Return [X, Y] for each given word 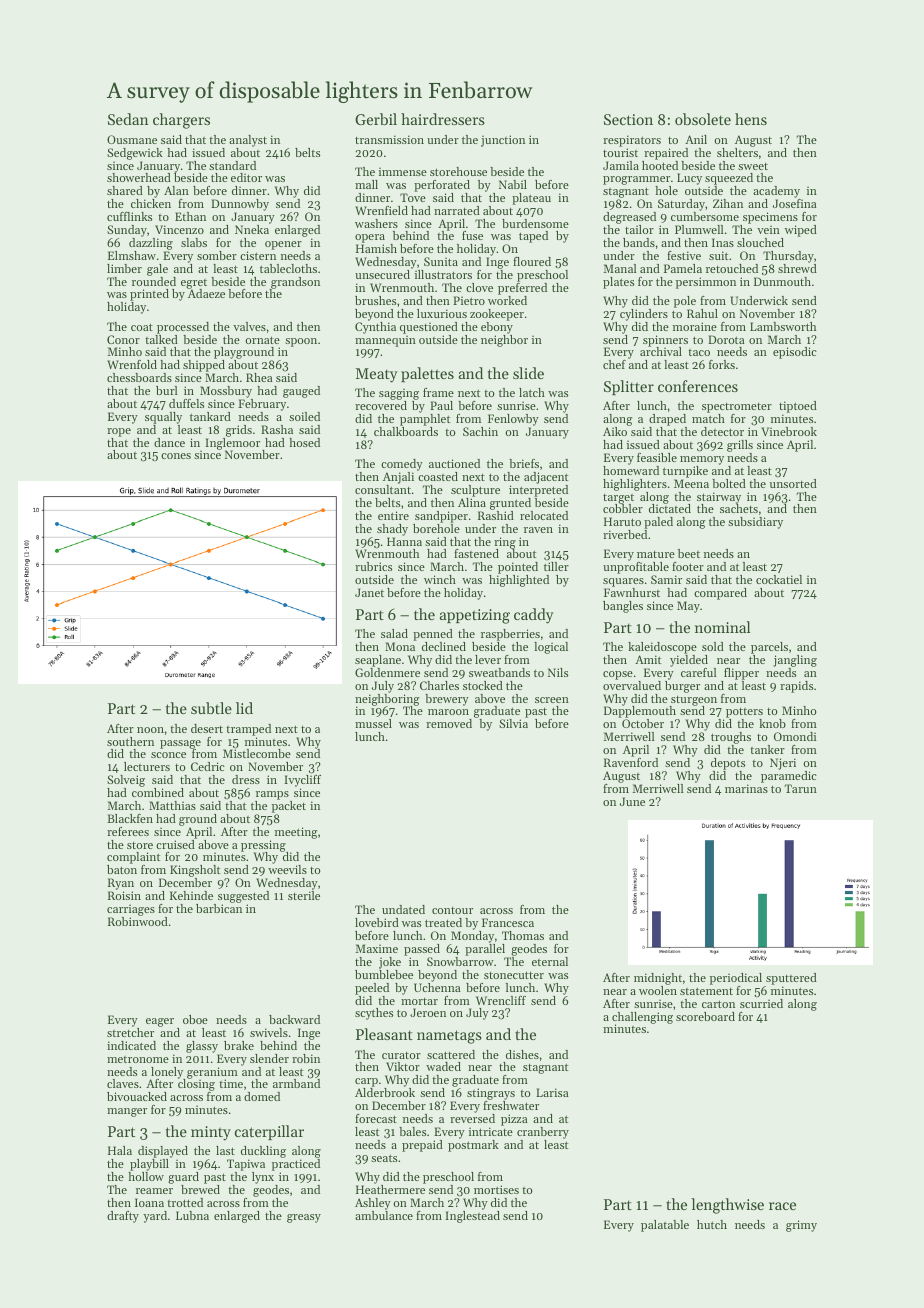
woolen [658, 990]
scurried [761, 1003]
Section [628, 119]
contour [452, 910]
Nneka [252, 229]
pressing [263, 846]
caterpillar [269, 1132]
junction [503, 141]
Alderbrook [385, 1092]
